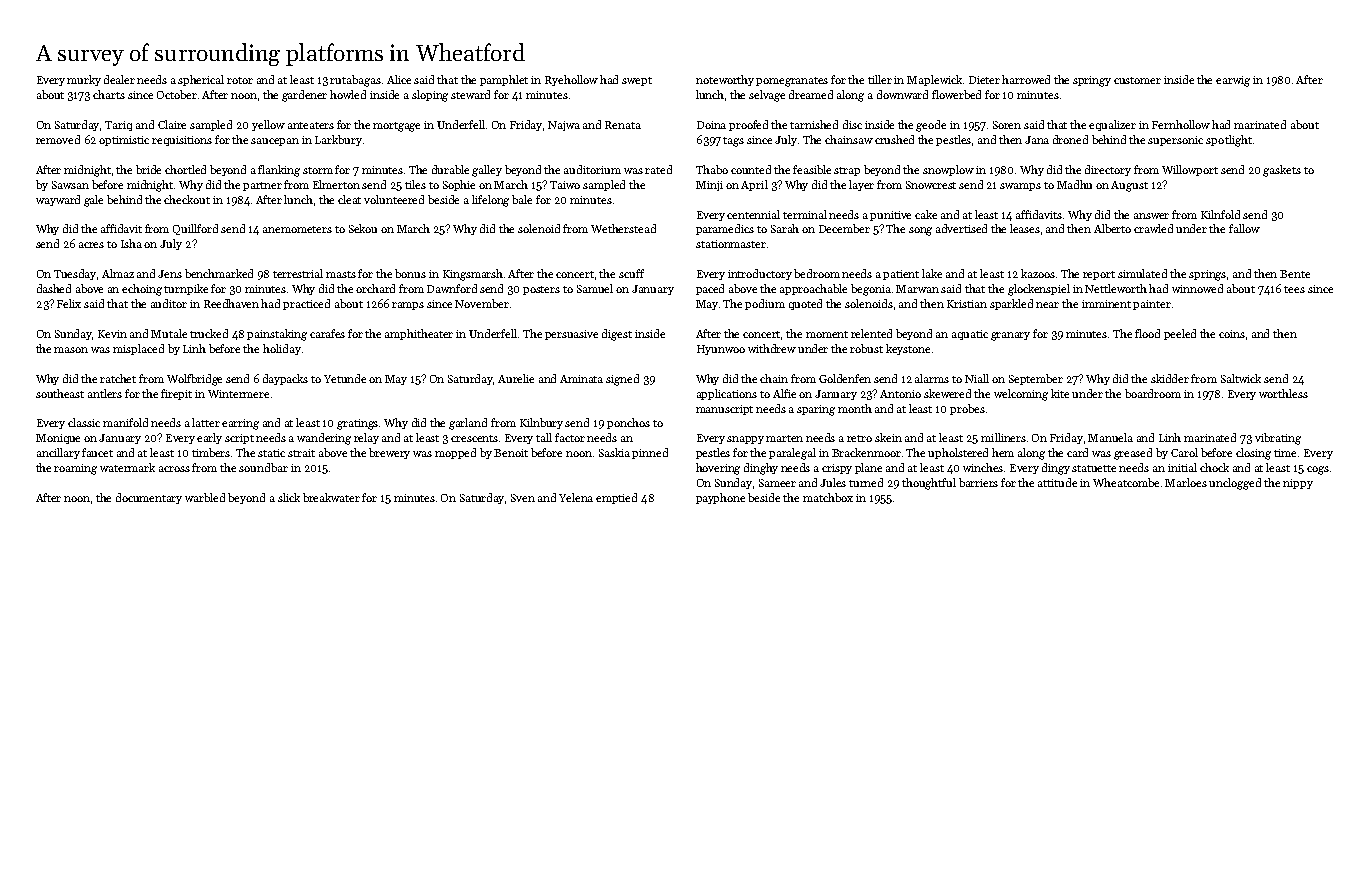 Image resolution: width=1372 pixels, height=887 pixels. Describe the element at coordinates (1282, 171) in the page. I see `gaskets` at that location.
